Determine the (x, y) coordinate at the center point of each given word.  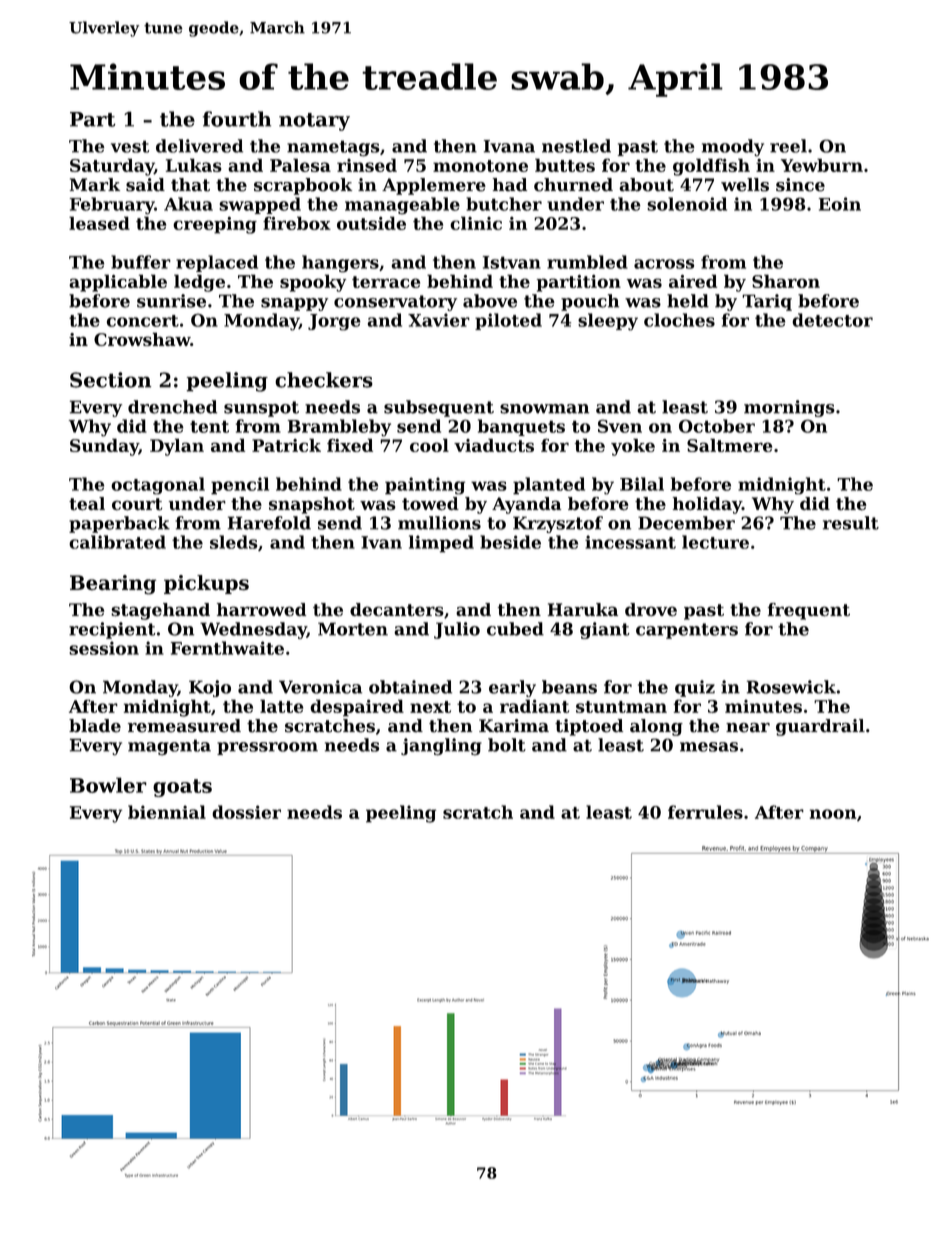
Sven (620, 426)
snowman (544, 409)
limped (441, 544)
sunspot (261, 409)
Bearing (113, 585)
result (851, 523)
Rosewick (791, 687)
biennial (167, 812)
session (104, 648)
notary (314, 122)
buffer (141, 262)
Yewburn (822, 165)
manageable (402, 206)
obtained (410, 687)
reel (788, 146)
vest (130, 146)
